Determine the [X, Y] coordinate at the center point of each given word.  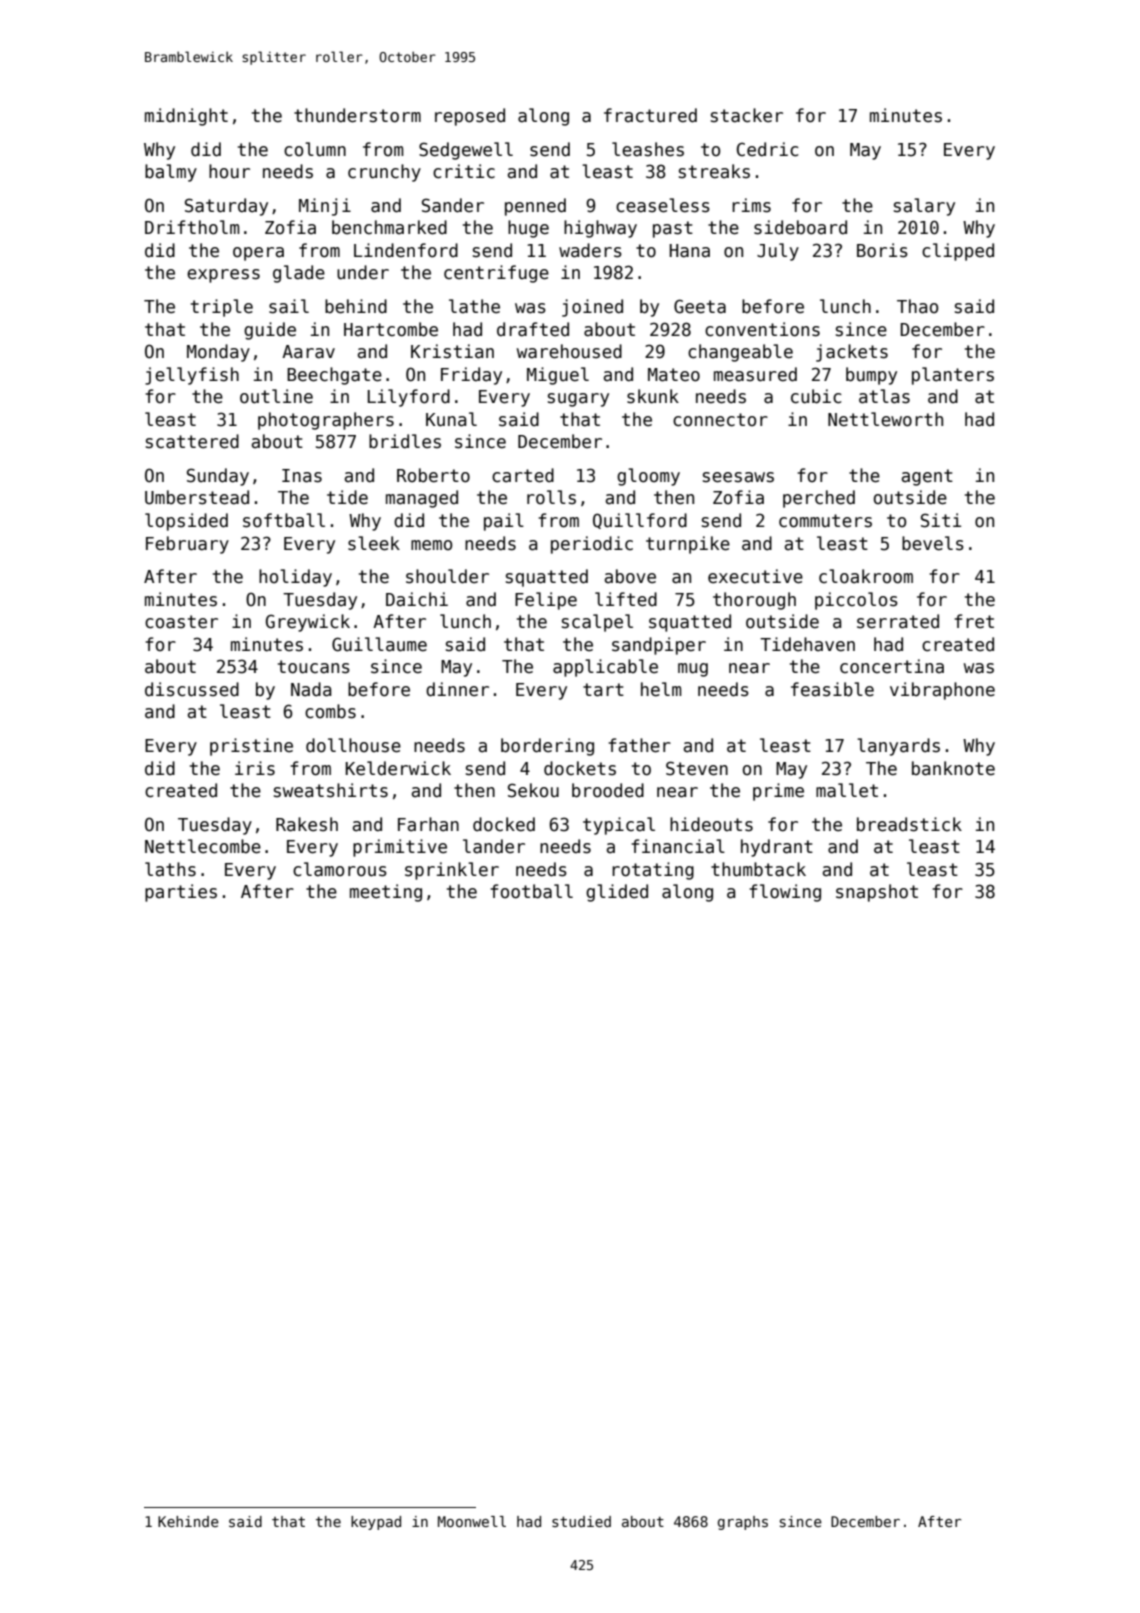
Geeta [700, 306]
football [531, 891]
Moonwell [472, 1521]
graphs [743, 1523]
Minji [325, 207]
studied [581, 1521]
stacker [747, 115]
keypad [376, 1523]
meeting [386, 893]
